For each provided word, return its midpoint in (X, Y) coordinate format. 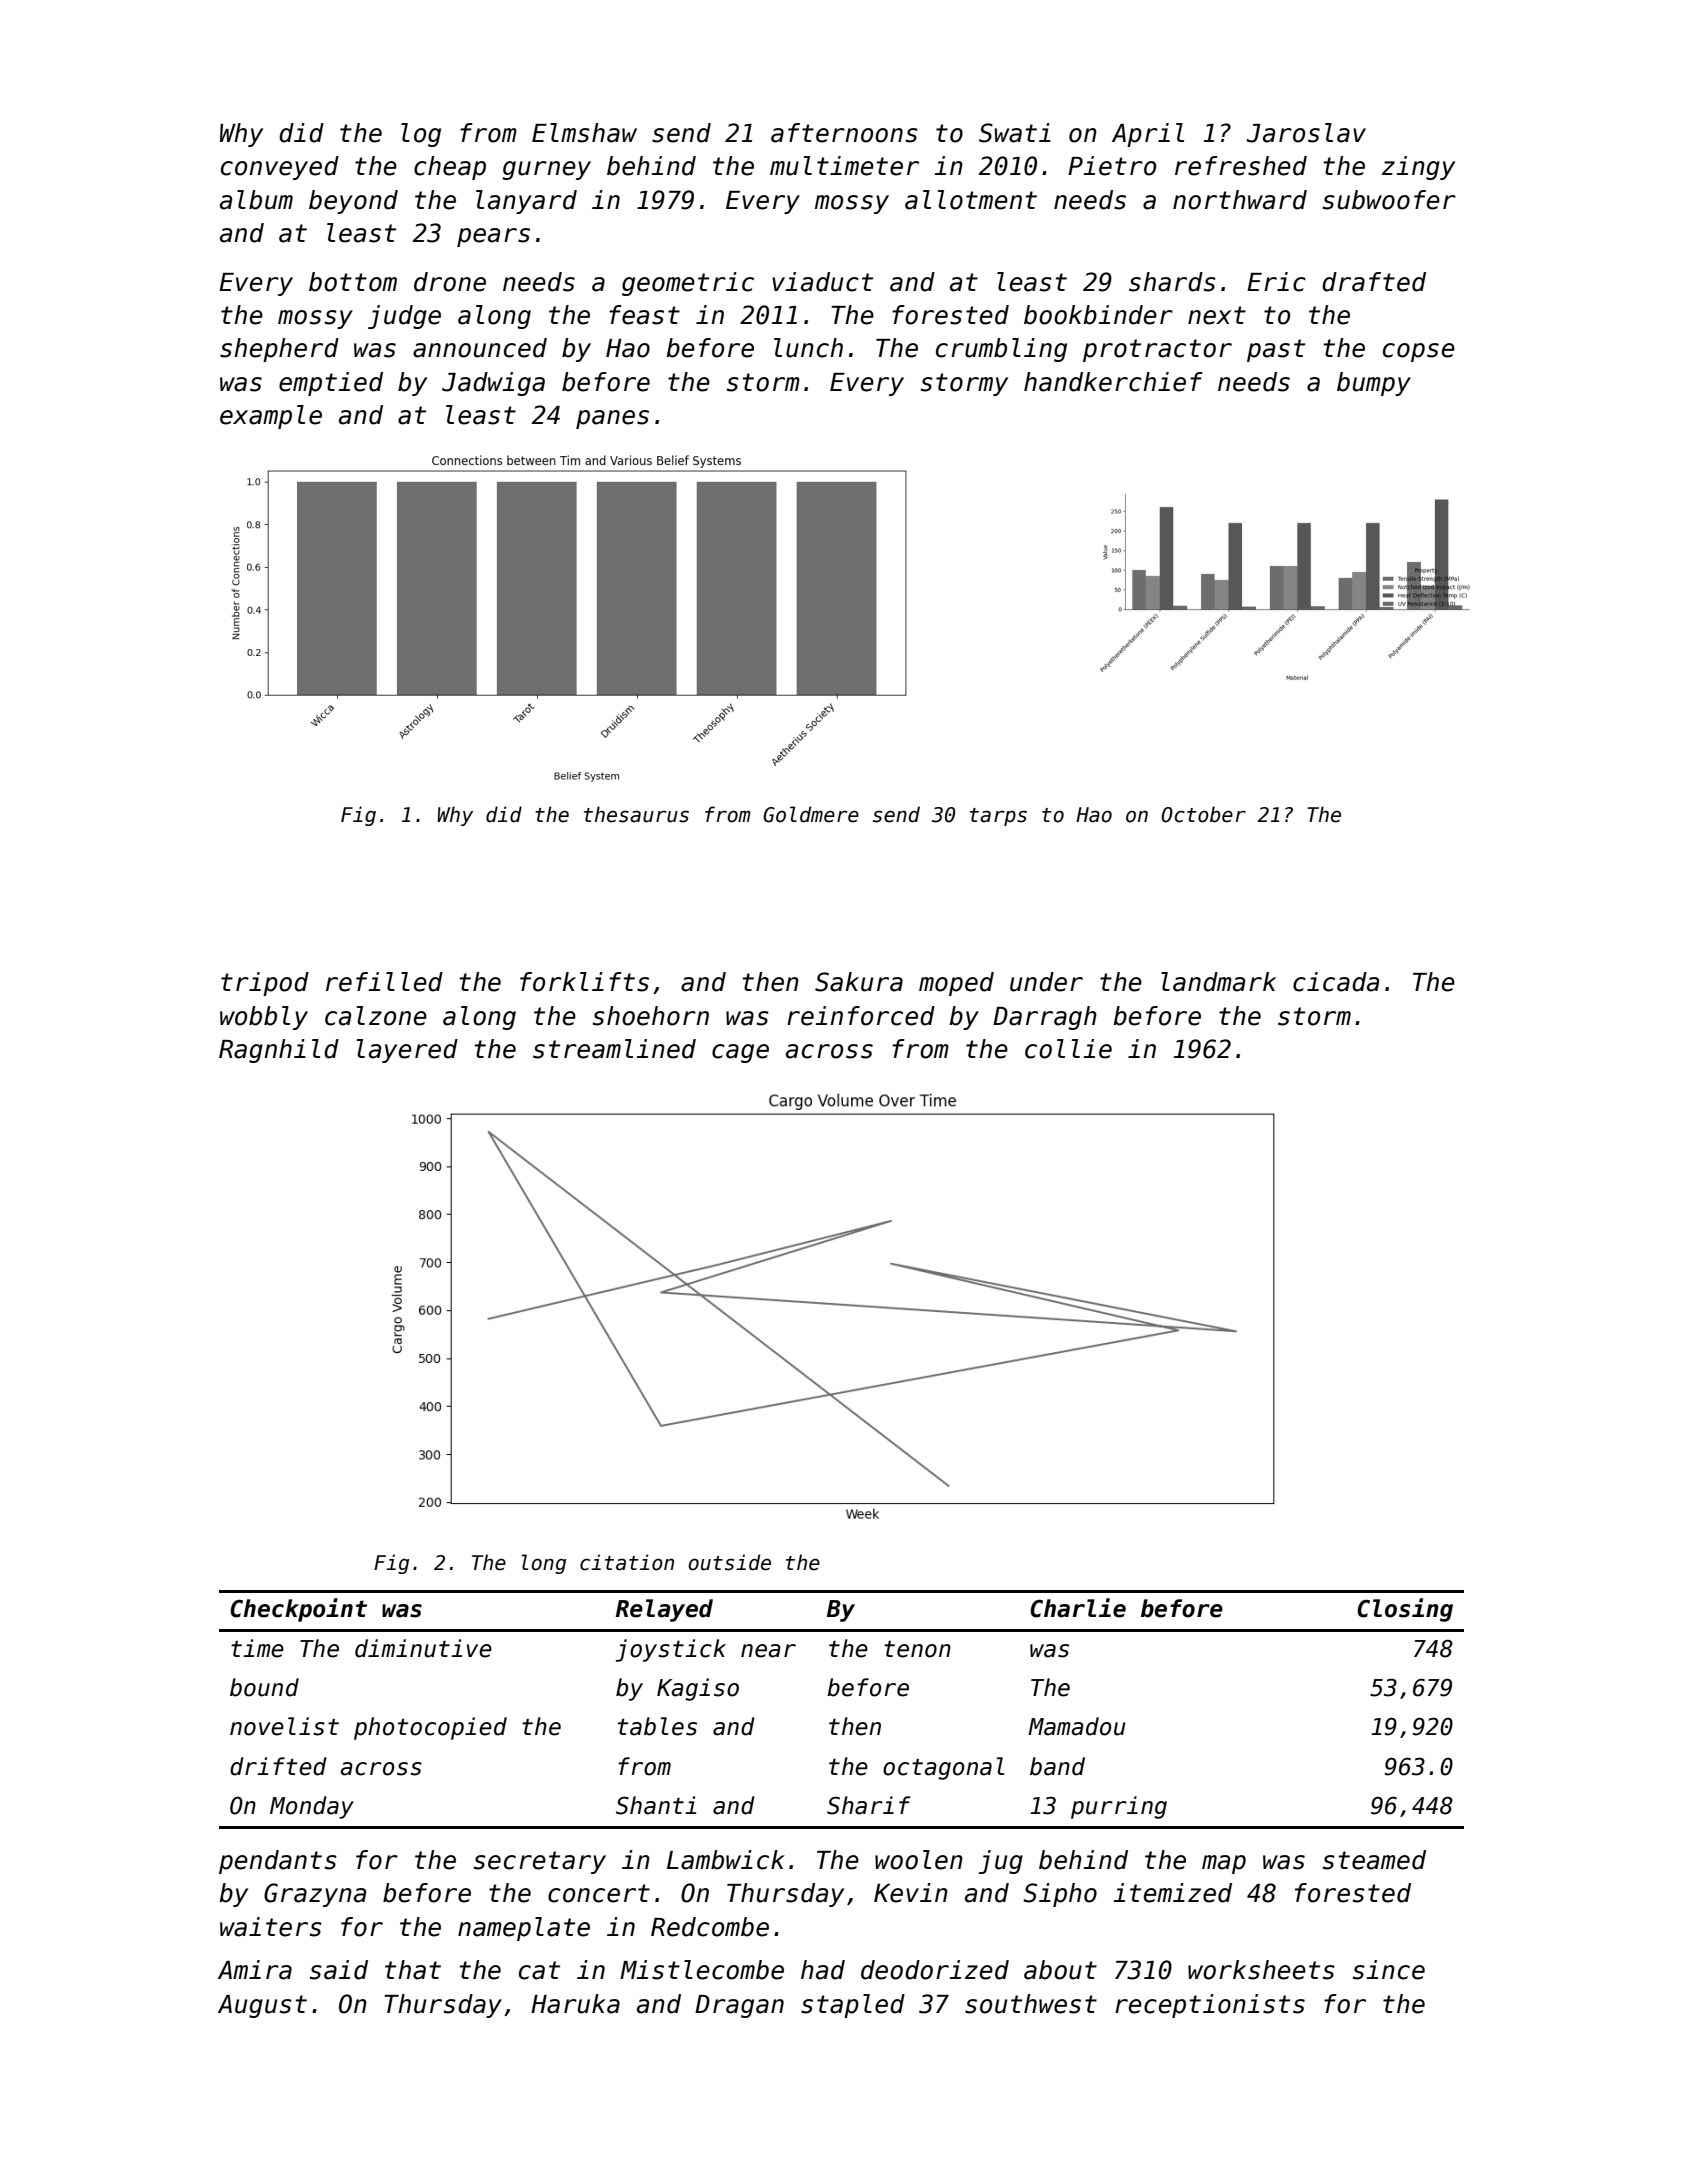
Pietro (1112, 166)
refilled (384, 982)
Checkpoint (298, 1610)
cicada (1336, 982)
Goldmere (811, 814)
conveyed (280, 168)
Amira (255, 1970)
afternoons (844, 133)
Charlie (1078, 1608)
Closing (1405, 1610)
